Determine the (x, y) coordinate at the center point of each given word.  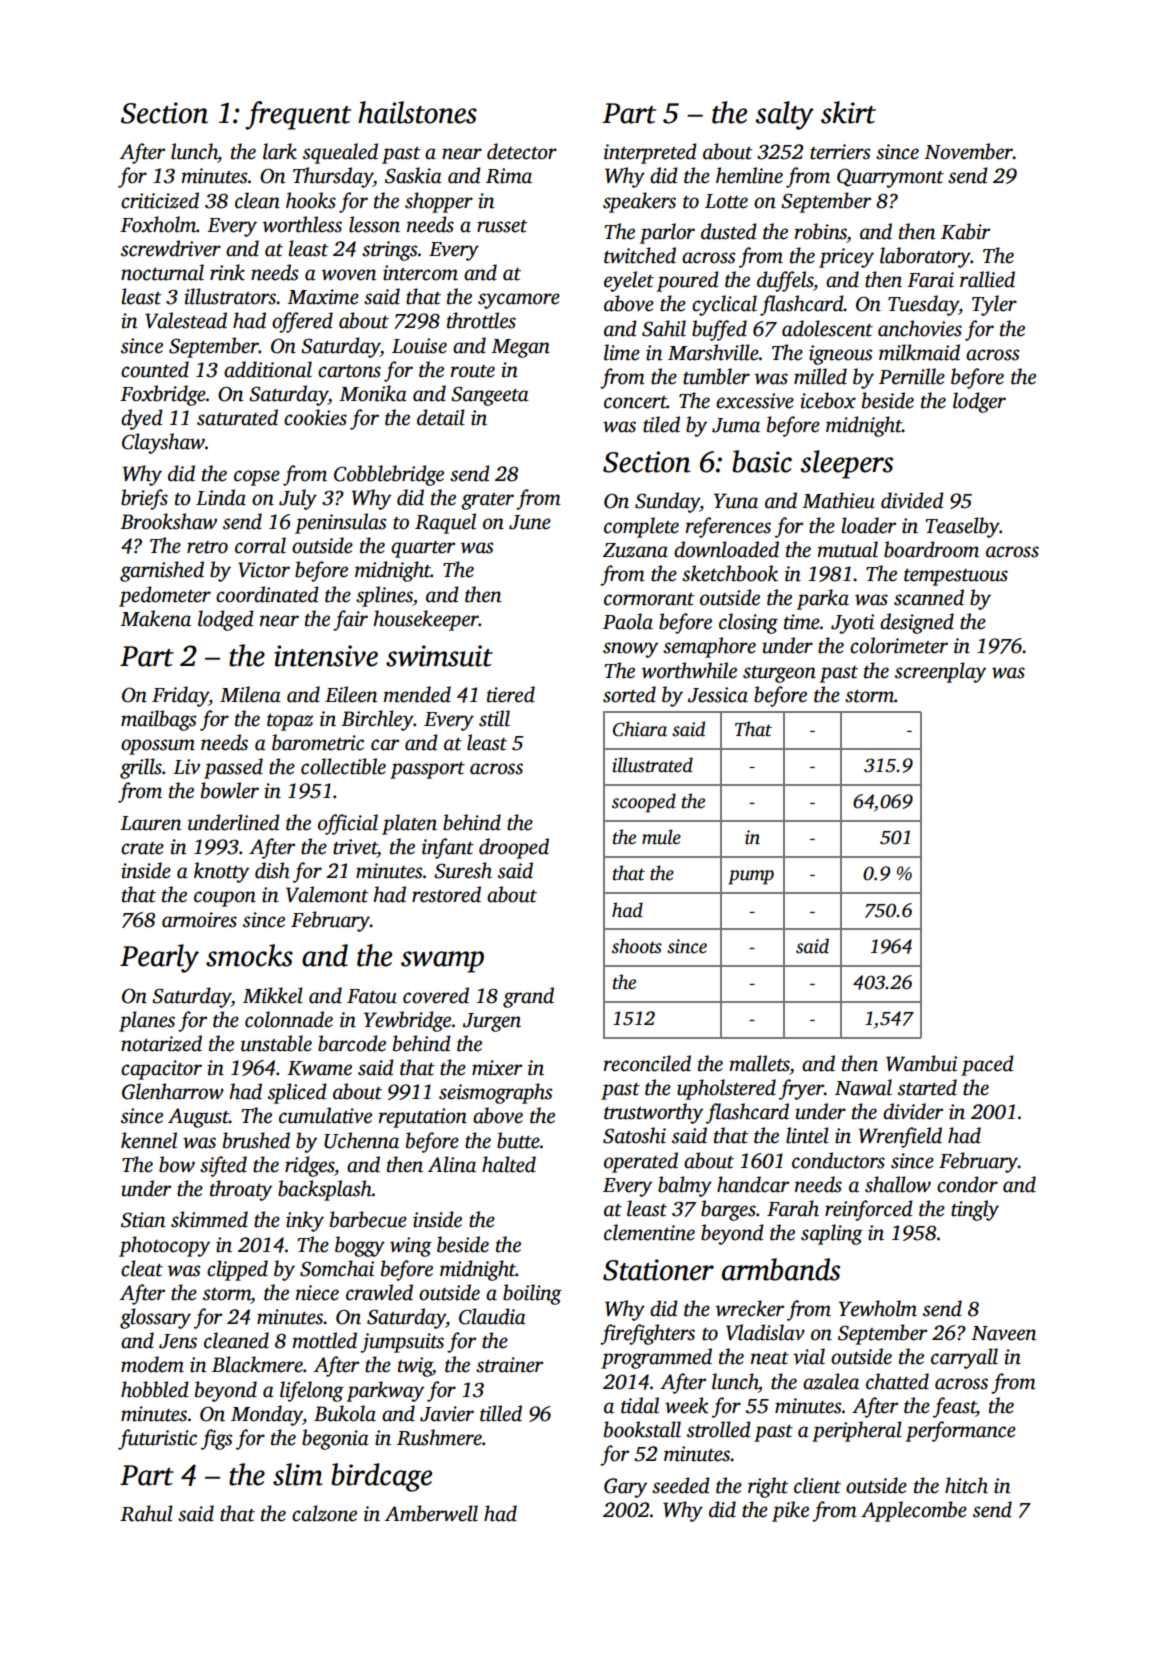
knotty (221, 872)
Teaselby (962, 527)
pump (751, 877)
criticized (160, 200)
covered (436, 995)
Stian (143, 1220)
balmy (685, 1186)
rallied (987, 279)
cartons (349, 371)
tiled (661, 424)
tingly (975, 1210)
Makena (155, 618)
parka (823, 599)
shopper (439, 202)
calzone (324, 1513)
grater (487, 501)
